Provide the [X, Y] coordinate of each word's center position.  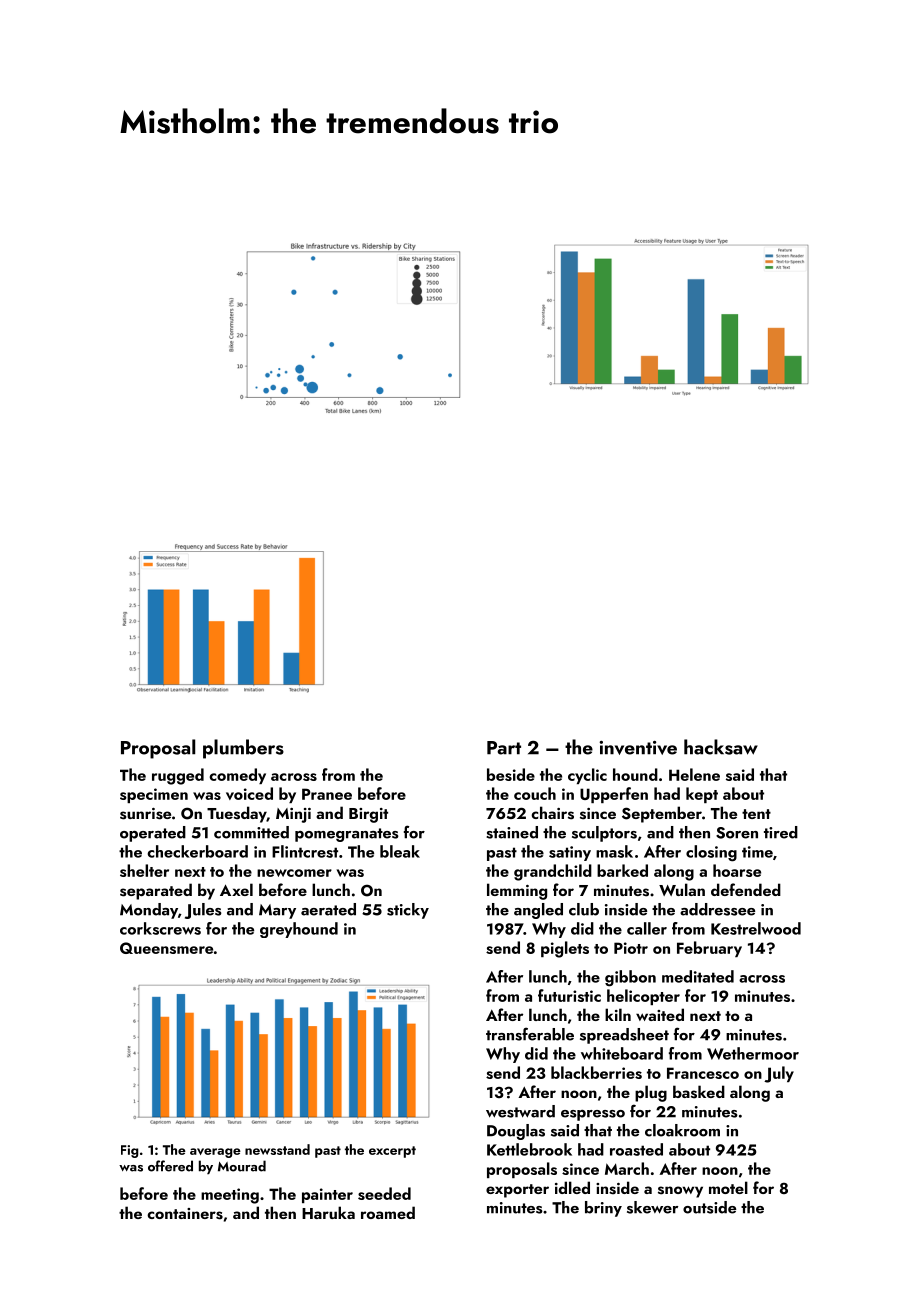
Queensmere [166, 948]
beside [511, 774]
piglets [565, 949]
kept [702, 795]
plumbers [243, 749]
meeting [230, 1196]
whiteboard [622, 1053]
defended [746, 889]
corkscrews [160, 928]
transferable [530, 1034]
